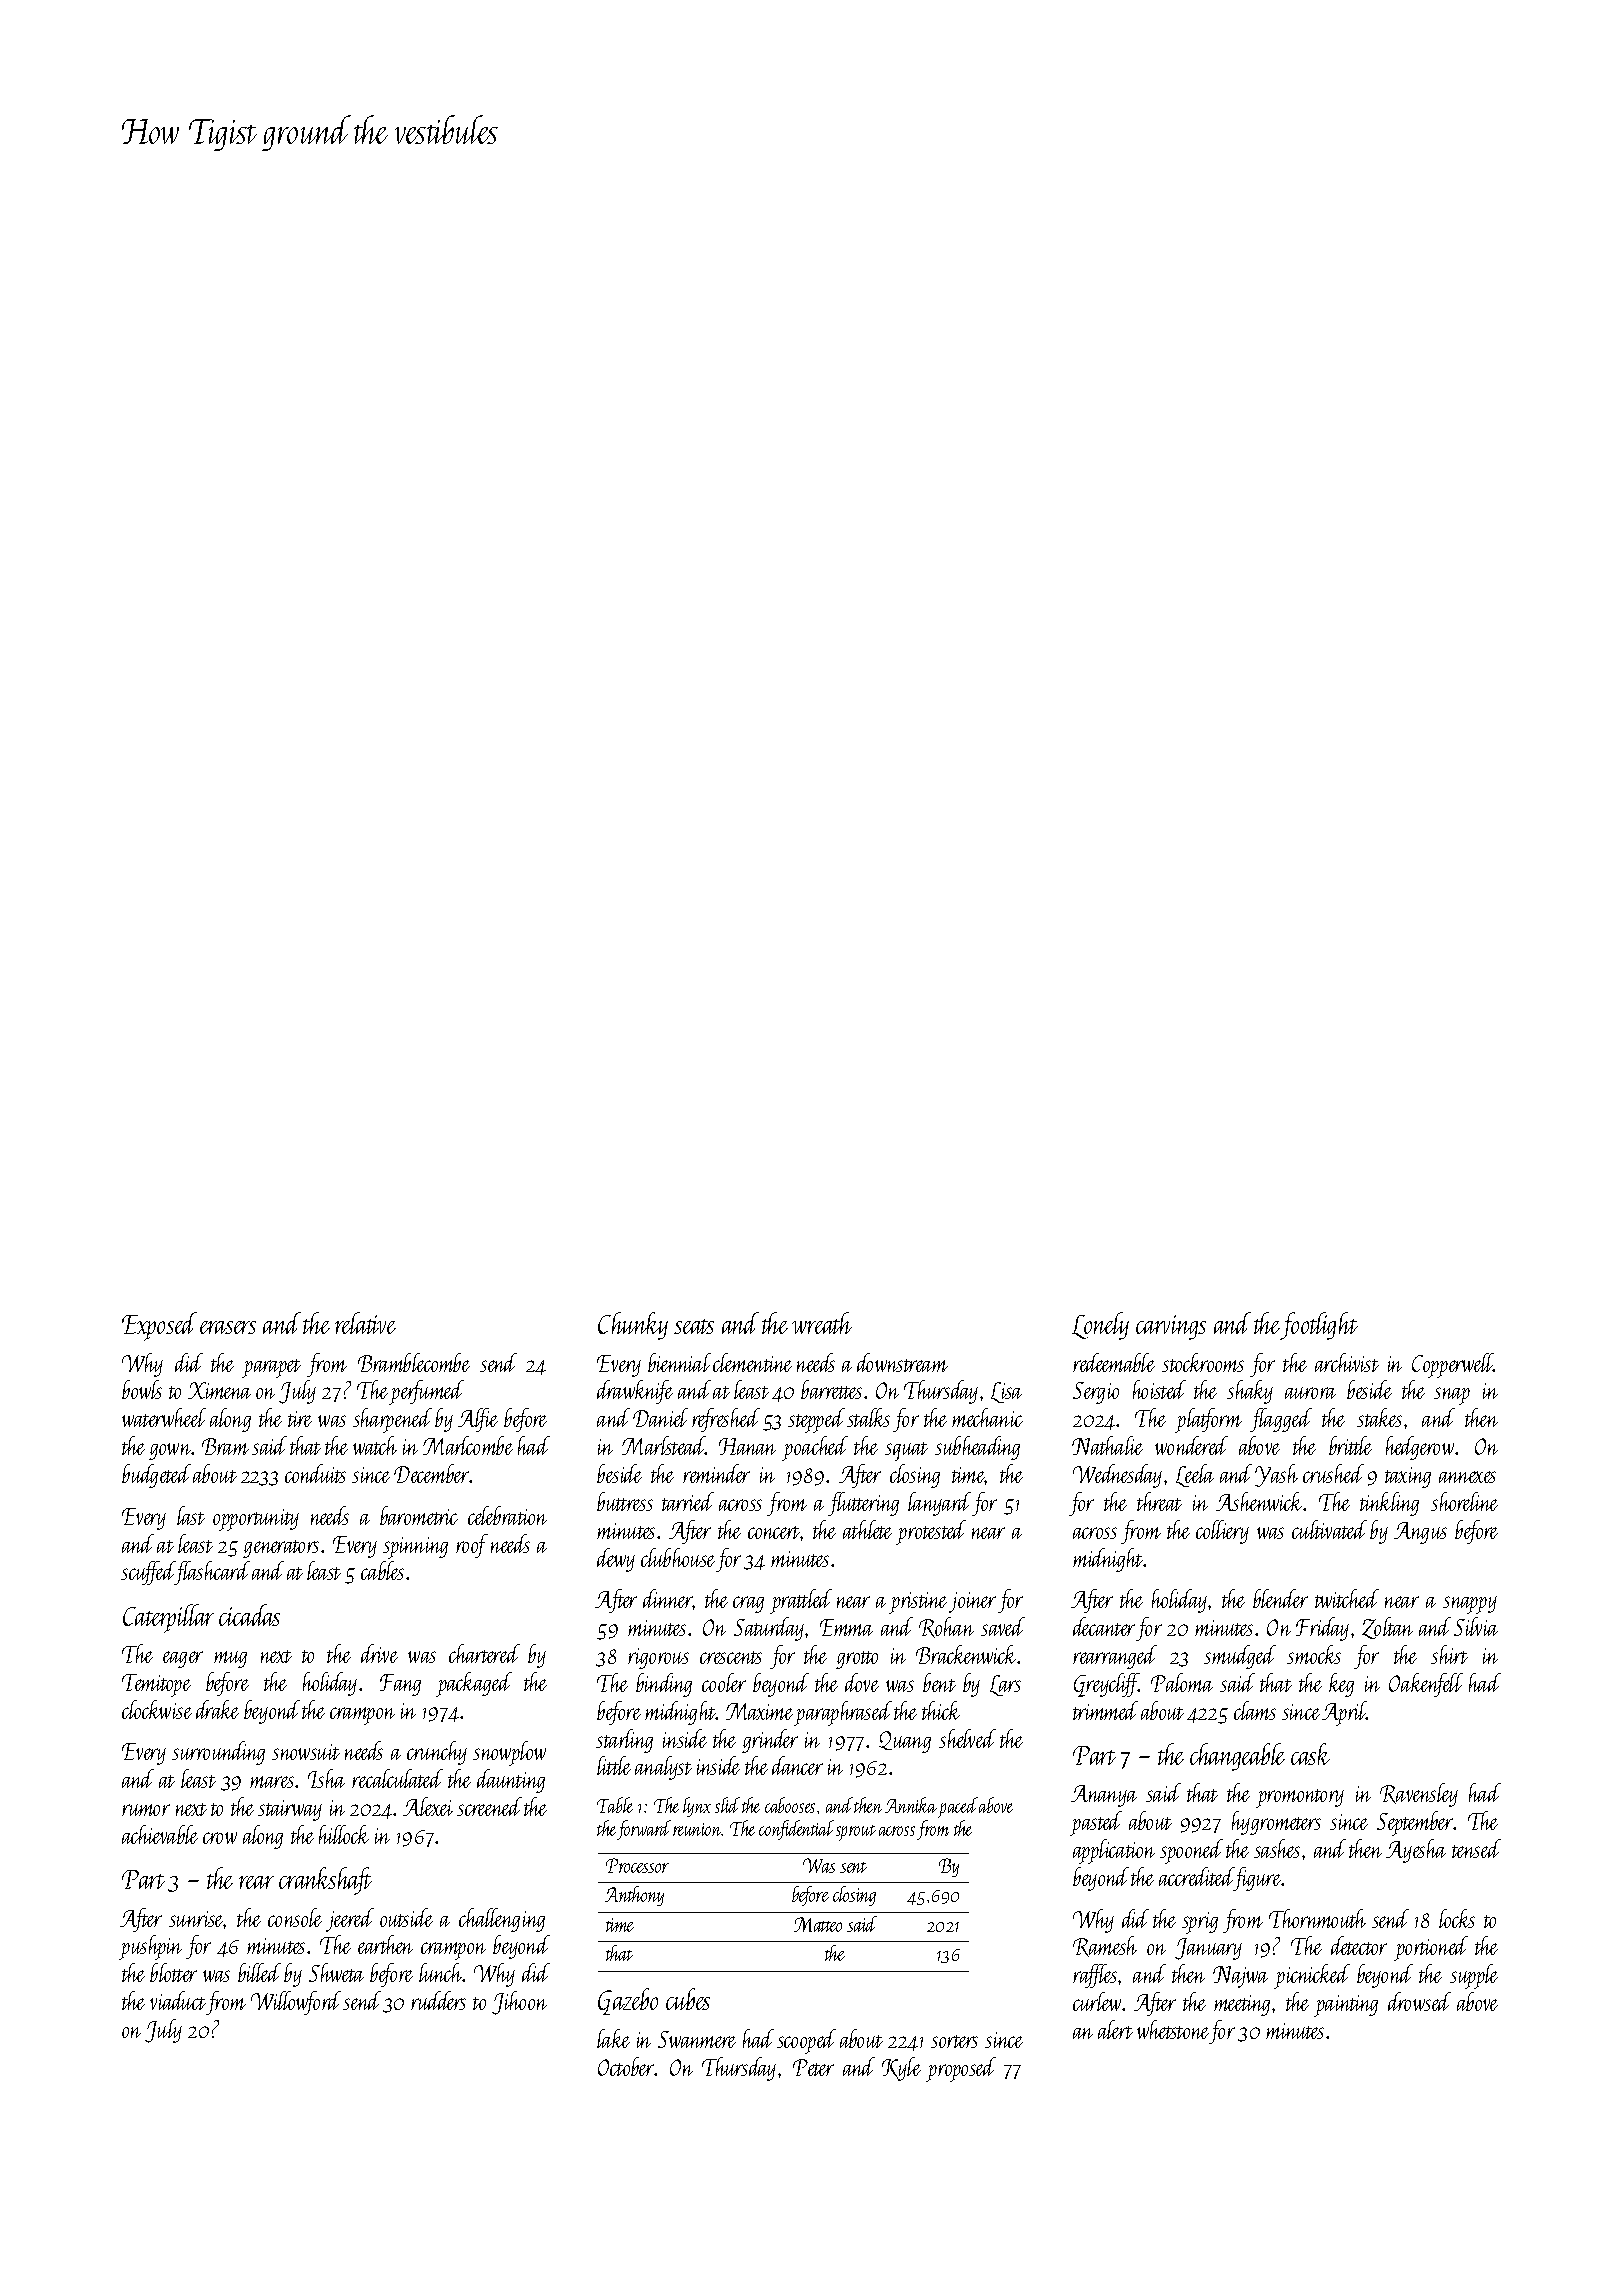 This page has width=1620, height=2292. I want to click on Fang, so click(400, 1685).
